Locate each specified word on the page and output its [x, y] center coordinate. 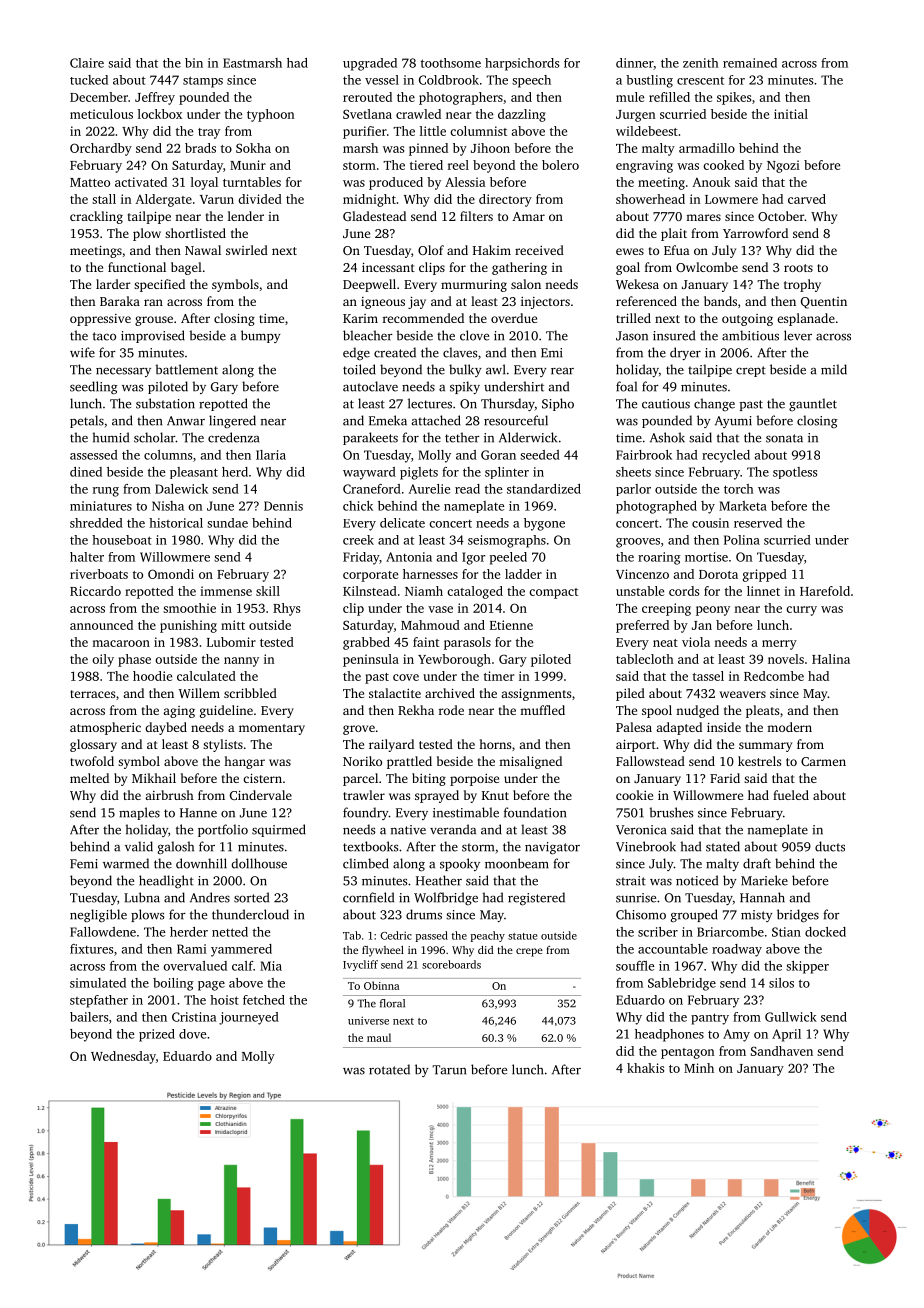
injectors [545, 303]
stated [723, 846]
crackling [96, 217]
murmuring [474, 286]
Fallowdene [103, 932]
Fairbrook [644, 455]
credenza [233, 437]
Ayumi [733, 422]
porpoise [474, 780]
